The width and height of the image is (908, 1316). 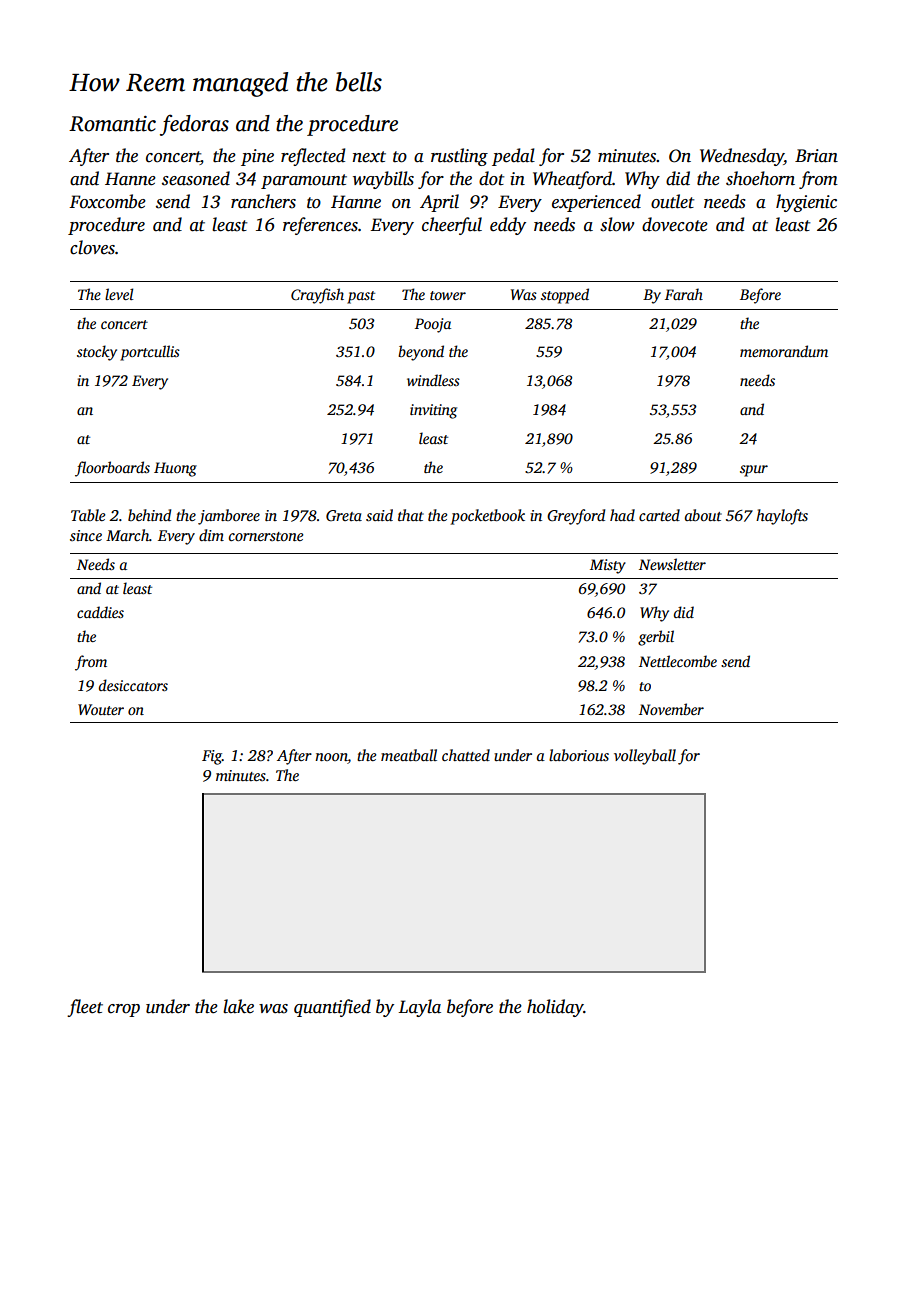 What do you see at coordinates (675, 224) in the image?
I see `dovecote` at bounding box center [675, 224].
